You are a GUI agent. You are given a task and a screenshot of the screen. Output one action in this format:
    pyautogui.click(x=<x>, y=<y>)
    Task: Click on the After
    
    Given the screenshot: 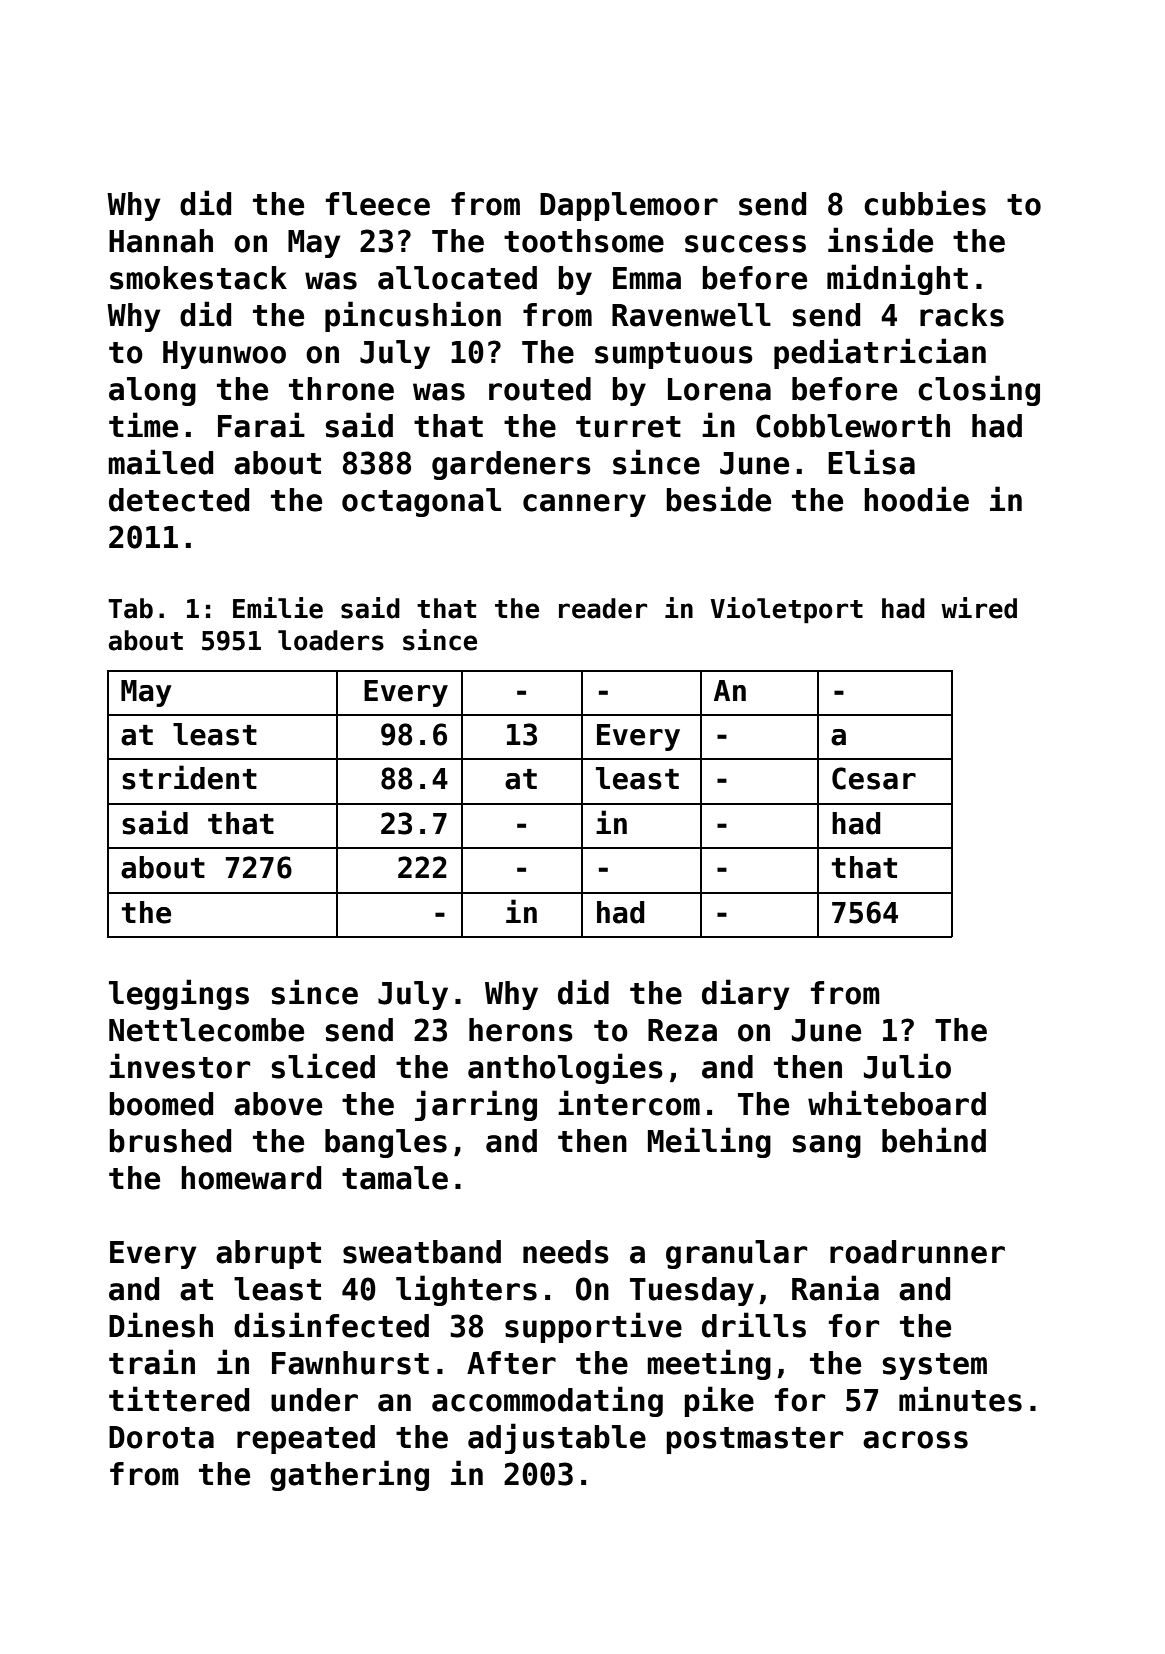 What is the action you would take?
    pyautogui.click(x=511, y=1363)
